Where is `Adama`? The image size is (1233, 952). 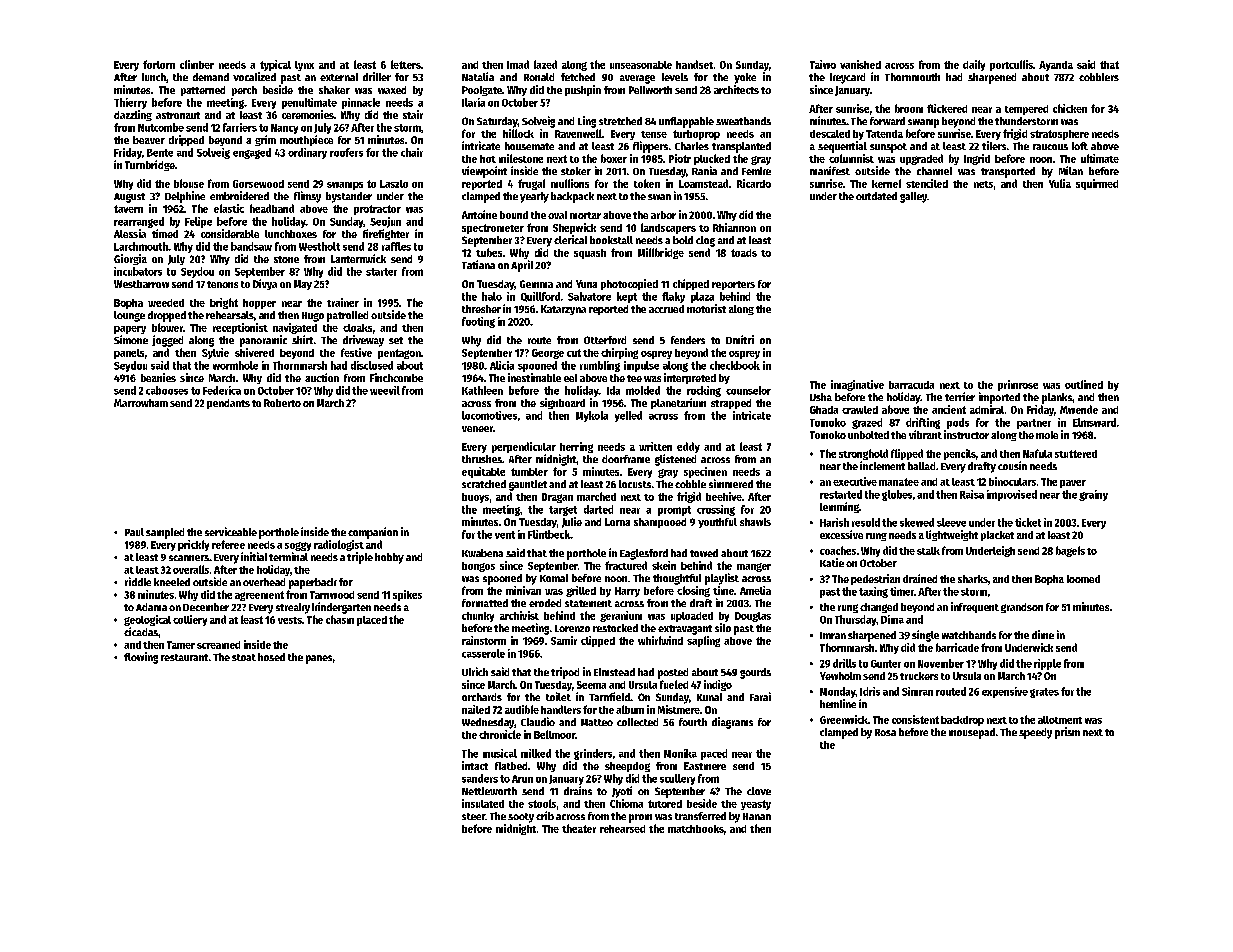
Adama is located at coordinates (151, 607).
